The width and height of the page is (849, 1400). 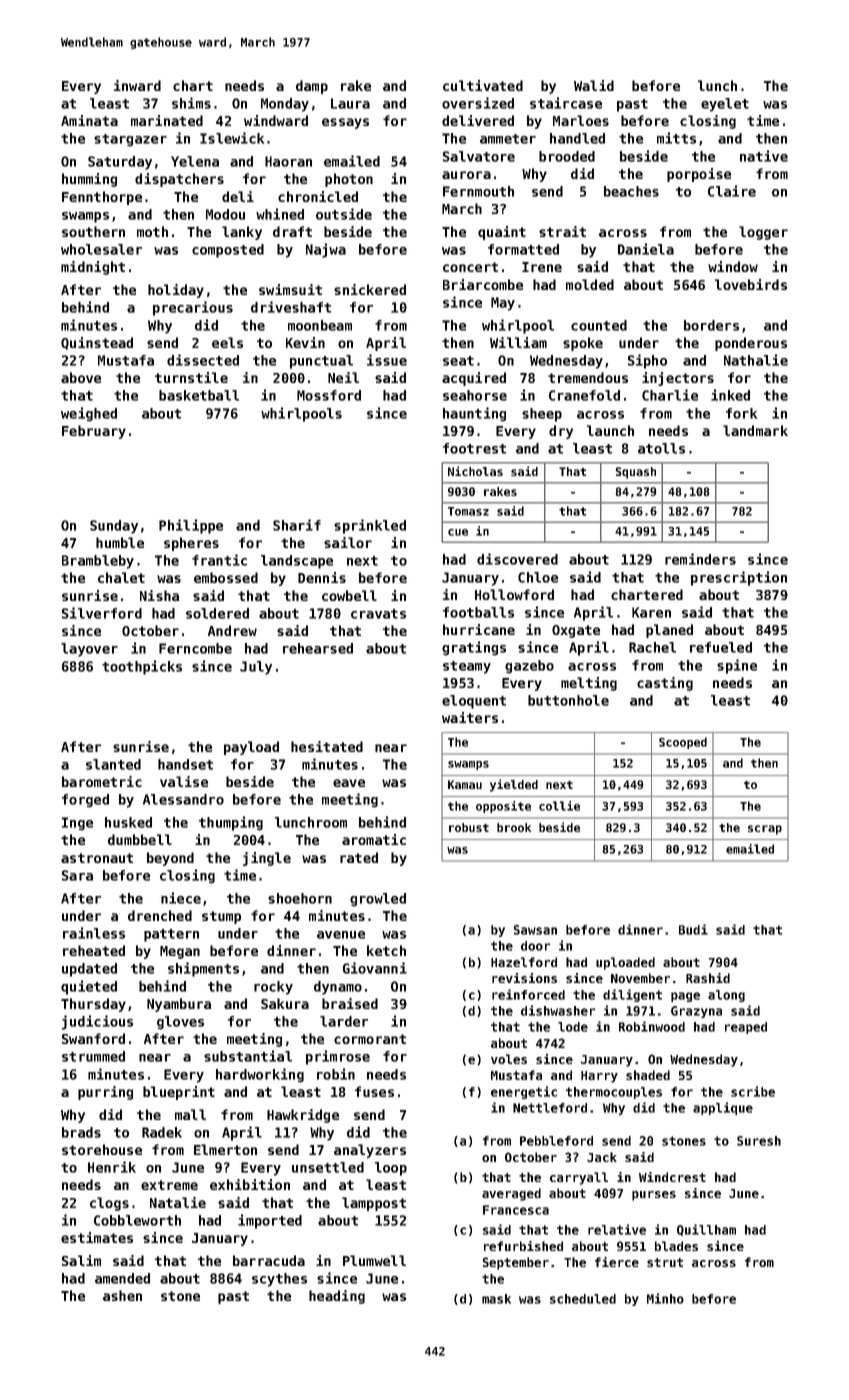 I want to click on Walid, so click(x=594, y=85).
